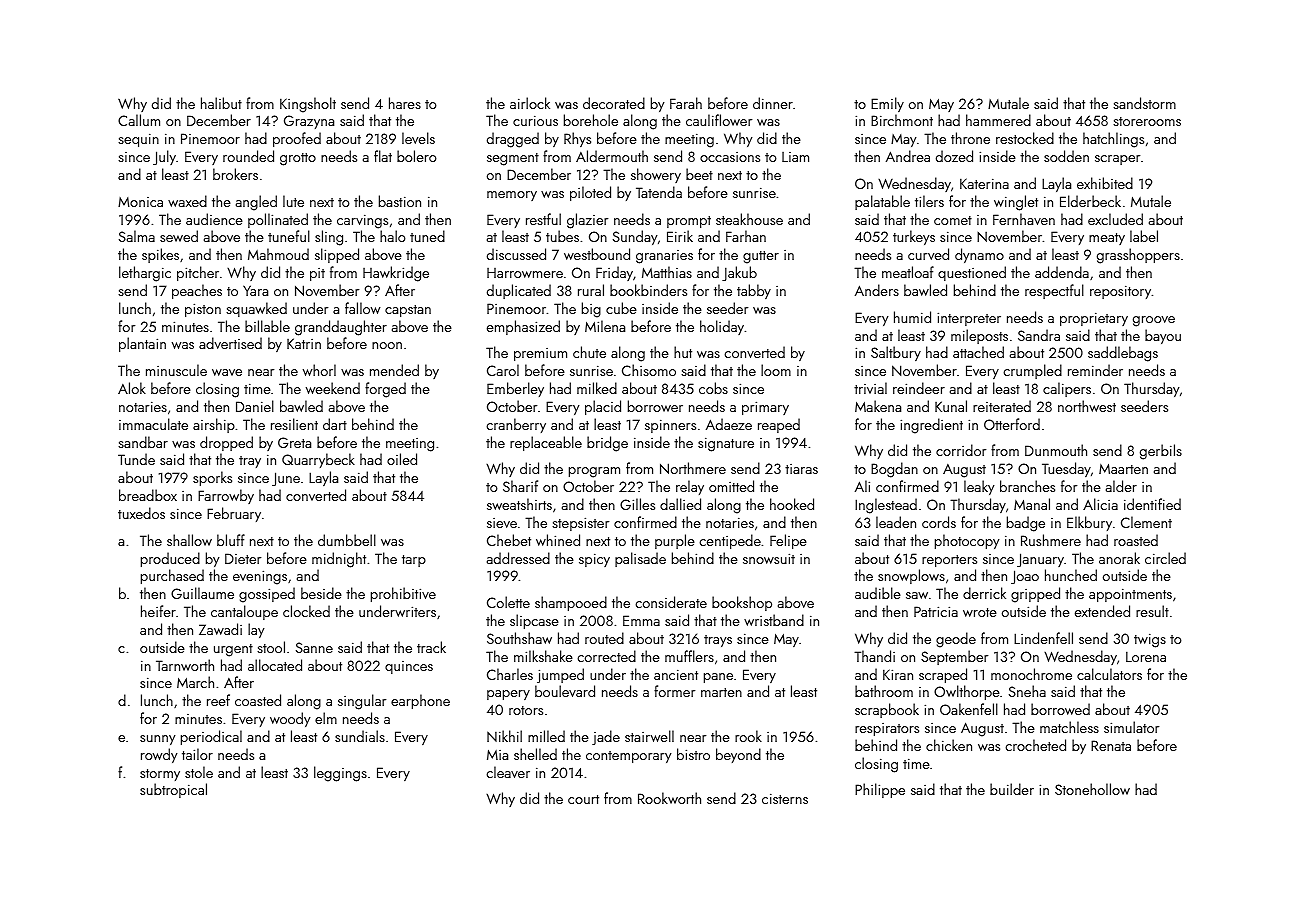 The width and height of the screenshot is (1308, 924). What do you see at coordinates (671, 602) in the screenshot?
I see `considerate` at bounding box center [671, 602].
